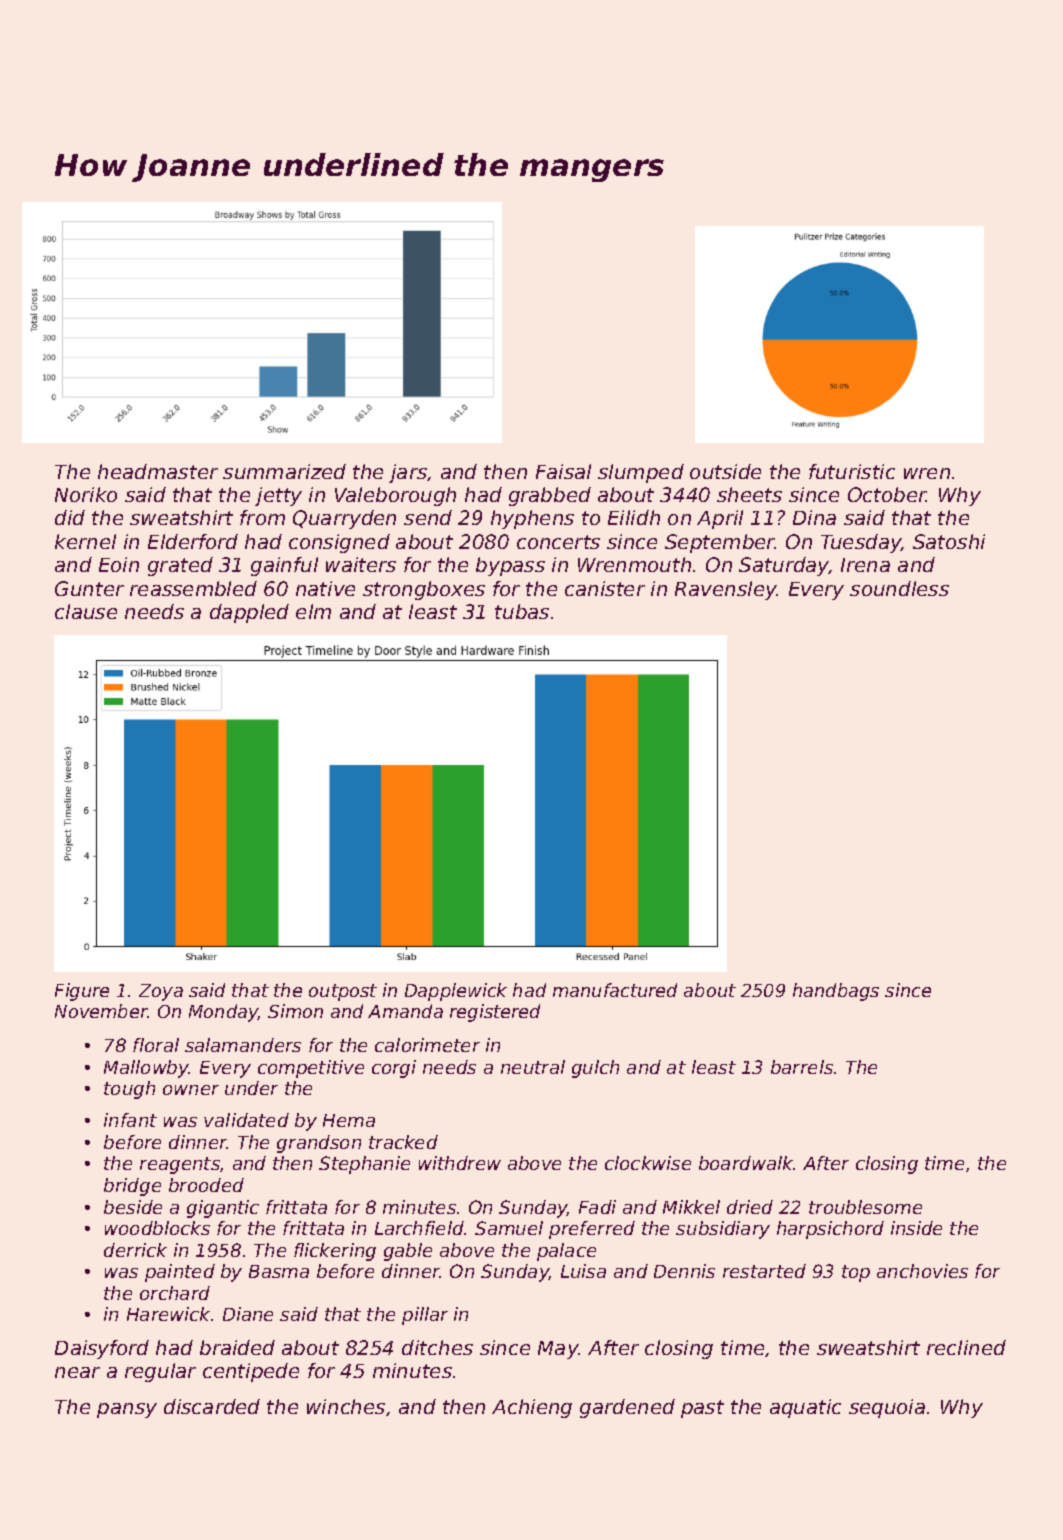  What do you see at coordinates (899, 588) in the screenshot?
I see `soundless` at bounding box center [899, 588].
